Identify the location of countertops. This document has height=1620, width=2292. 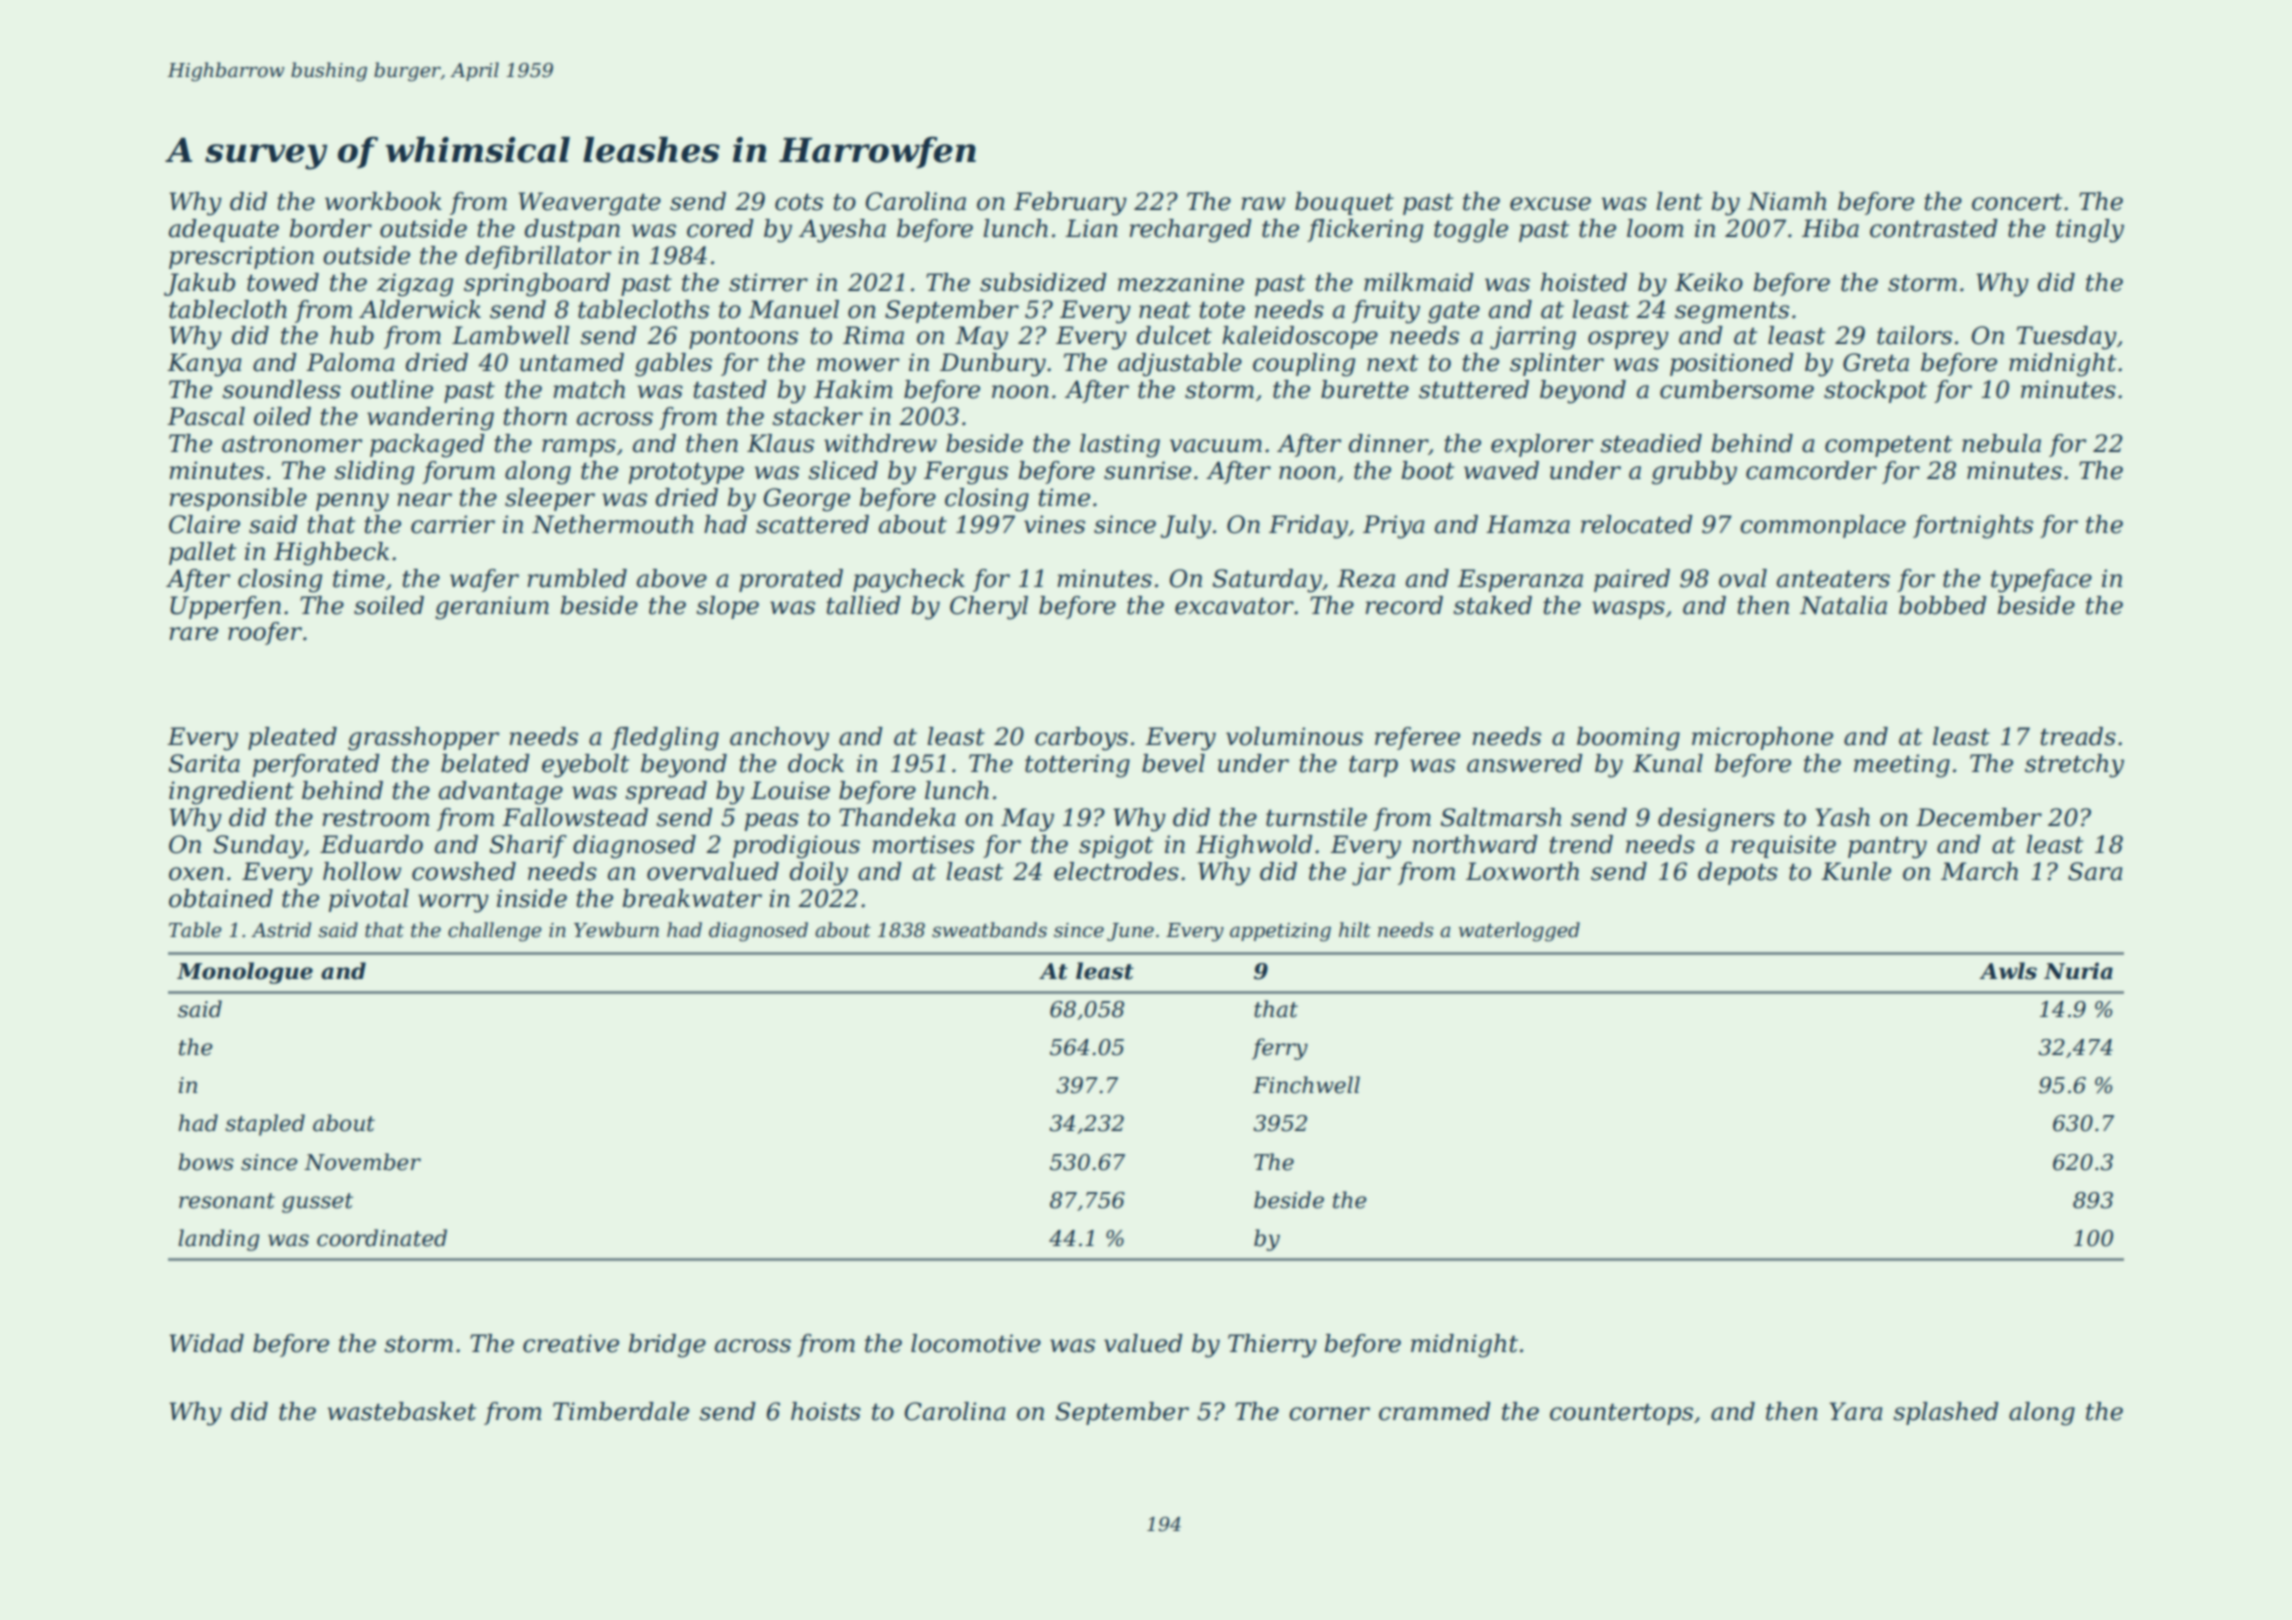
(1621, 1414).
